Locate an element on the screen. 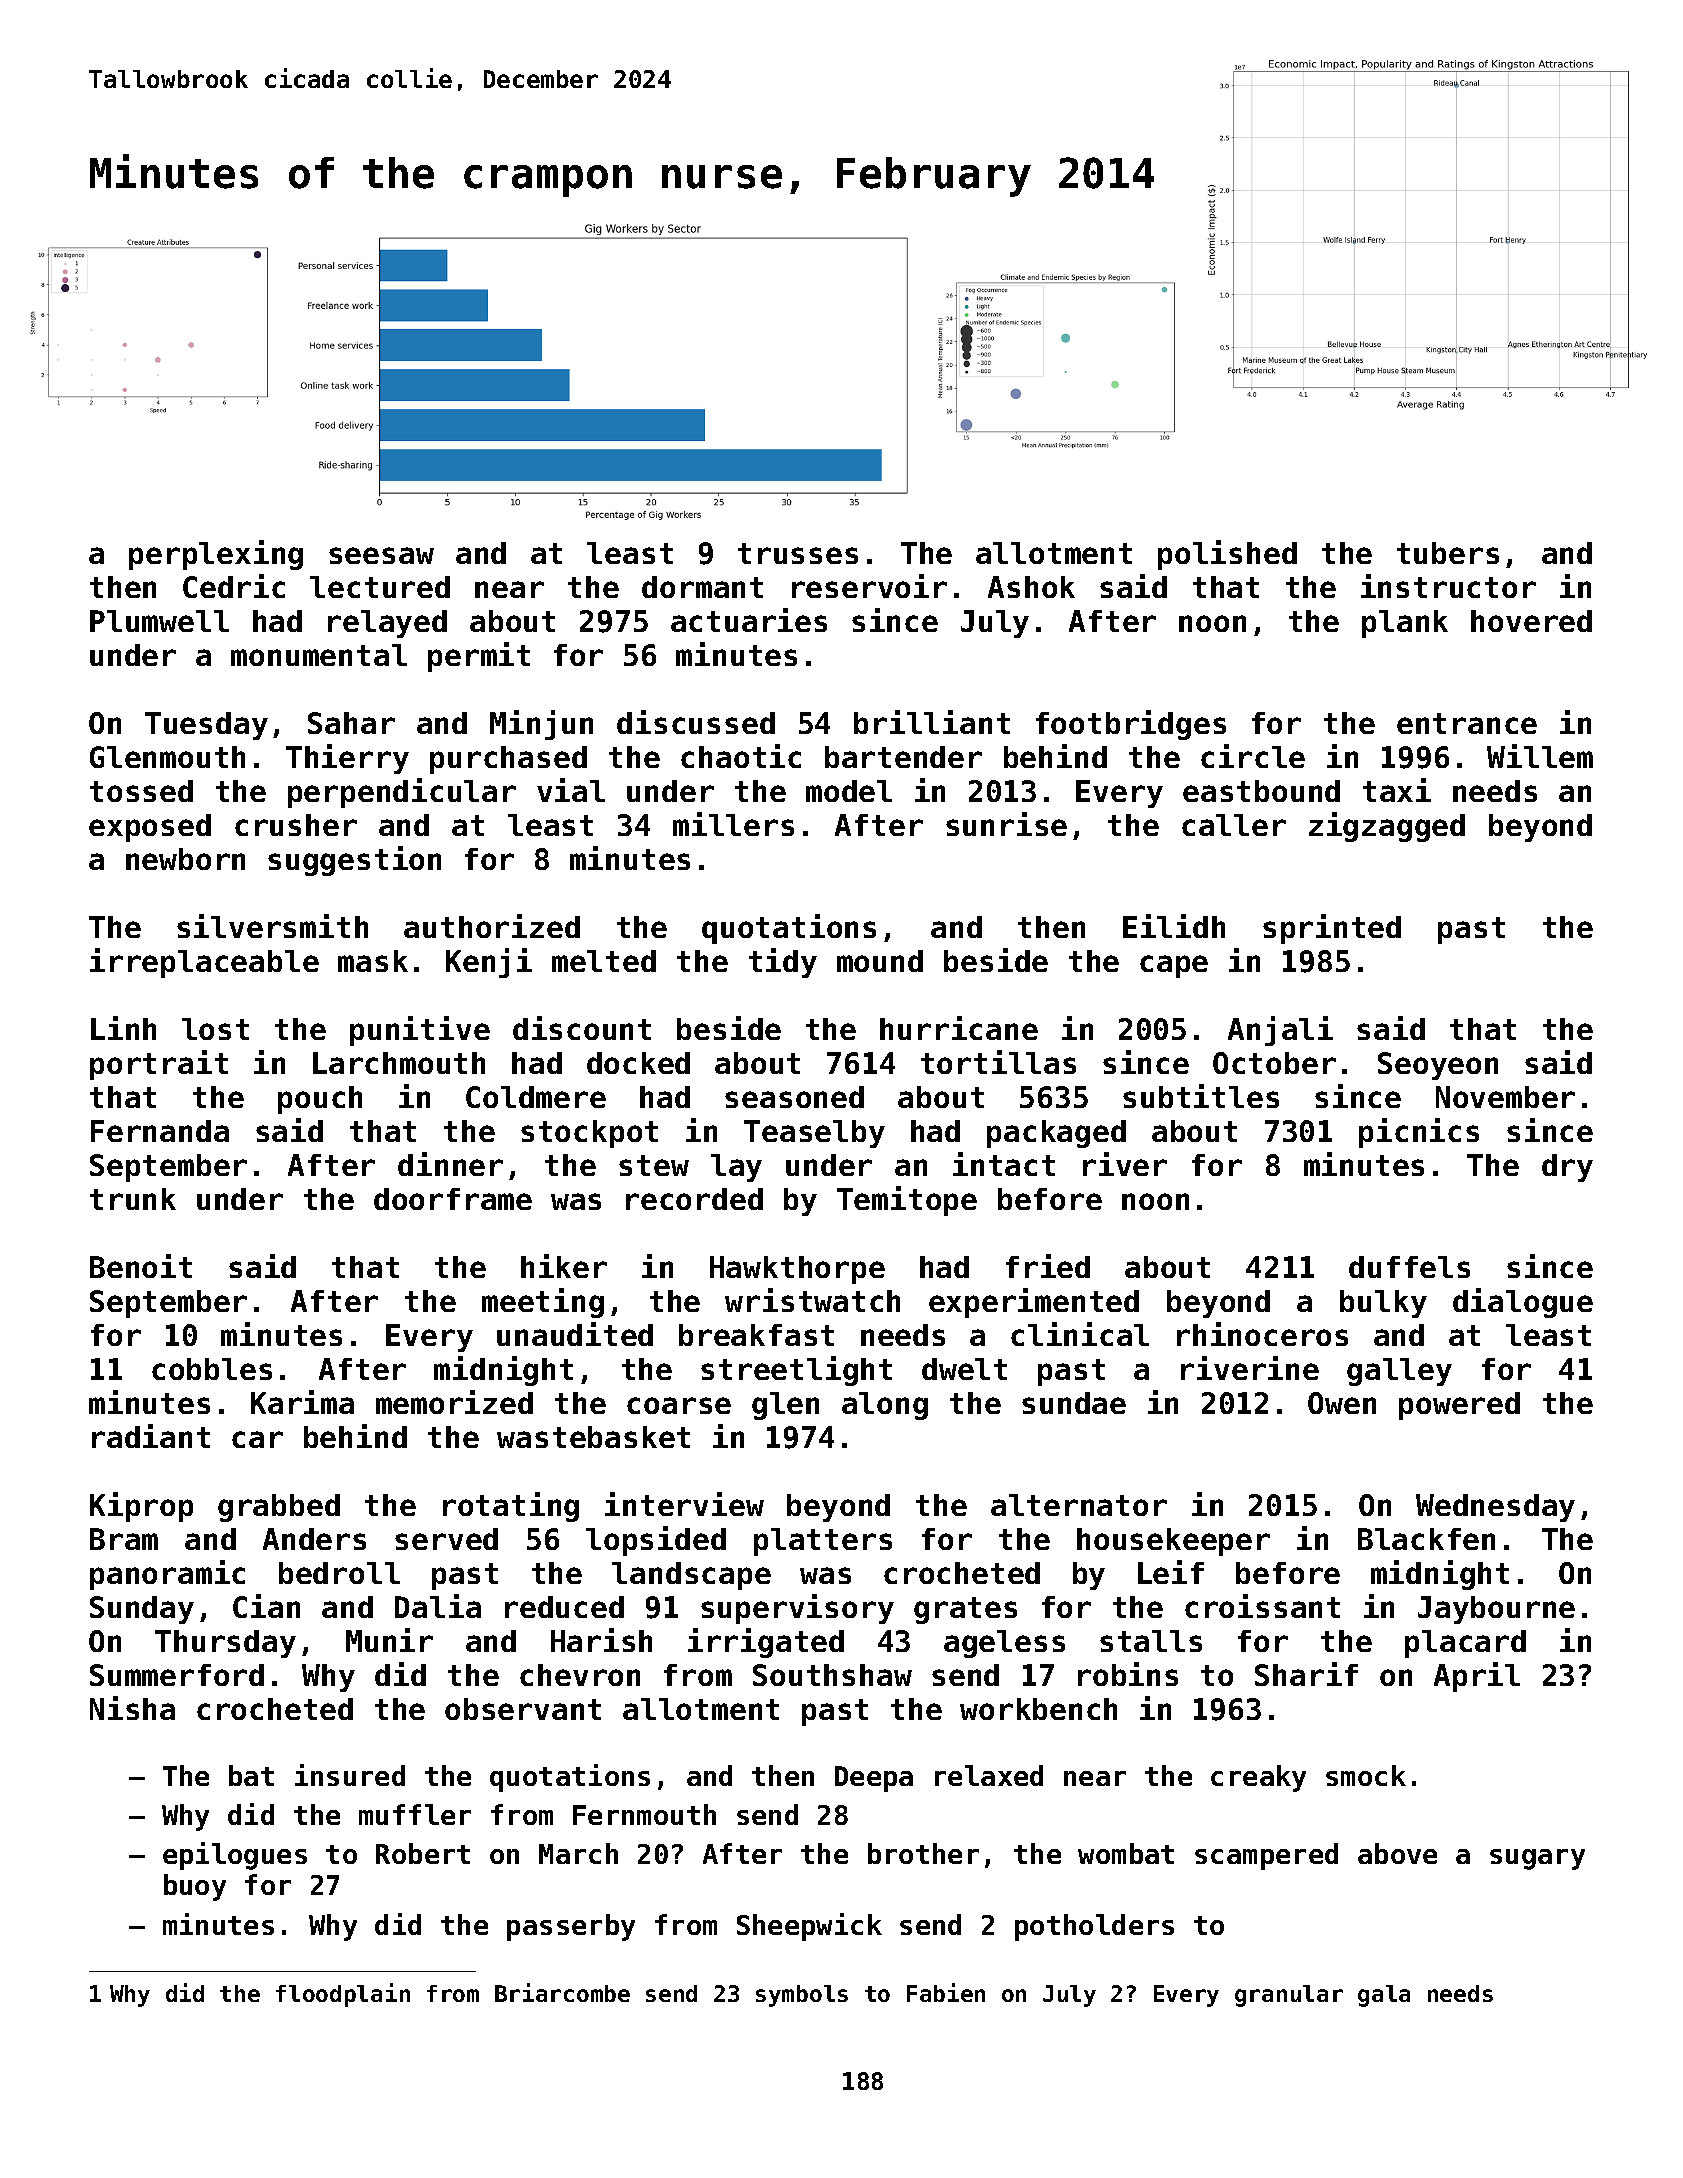 The image size is (1683, 2178). irreplaceable is located at coordinates (204, 963).
